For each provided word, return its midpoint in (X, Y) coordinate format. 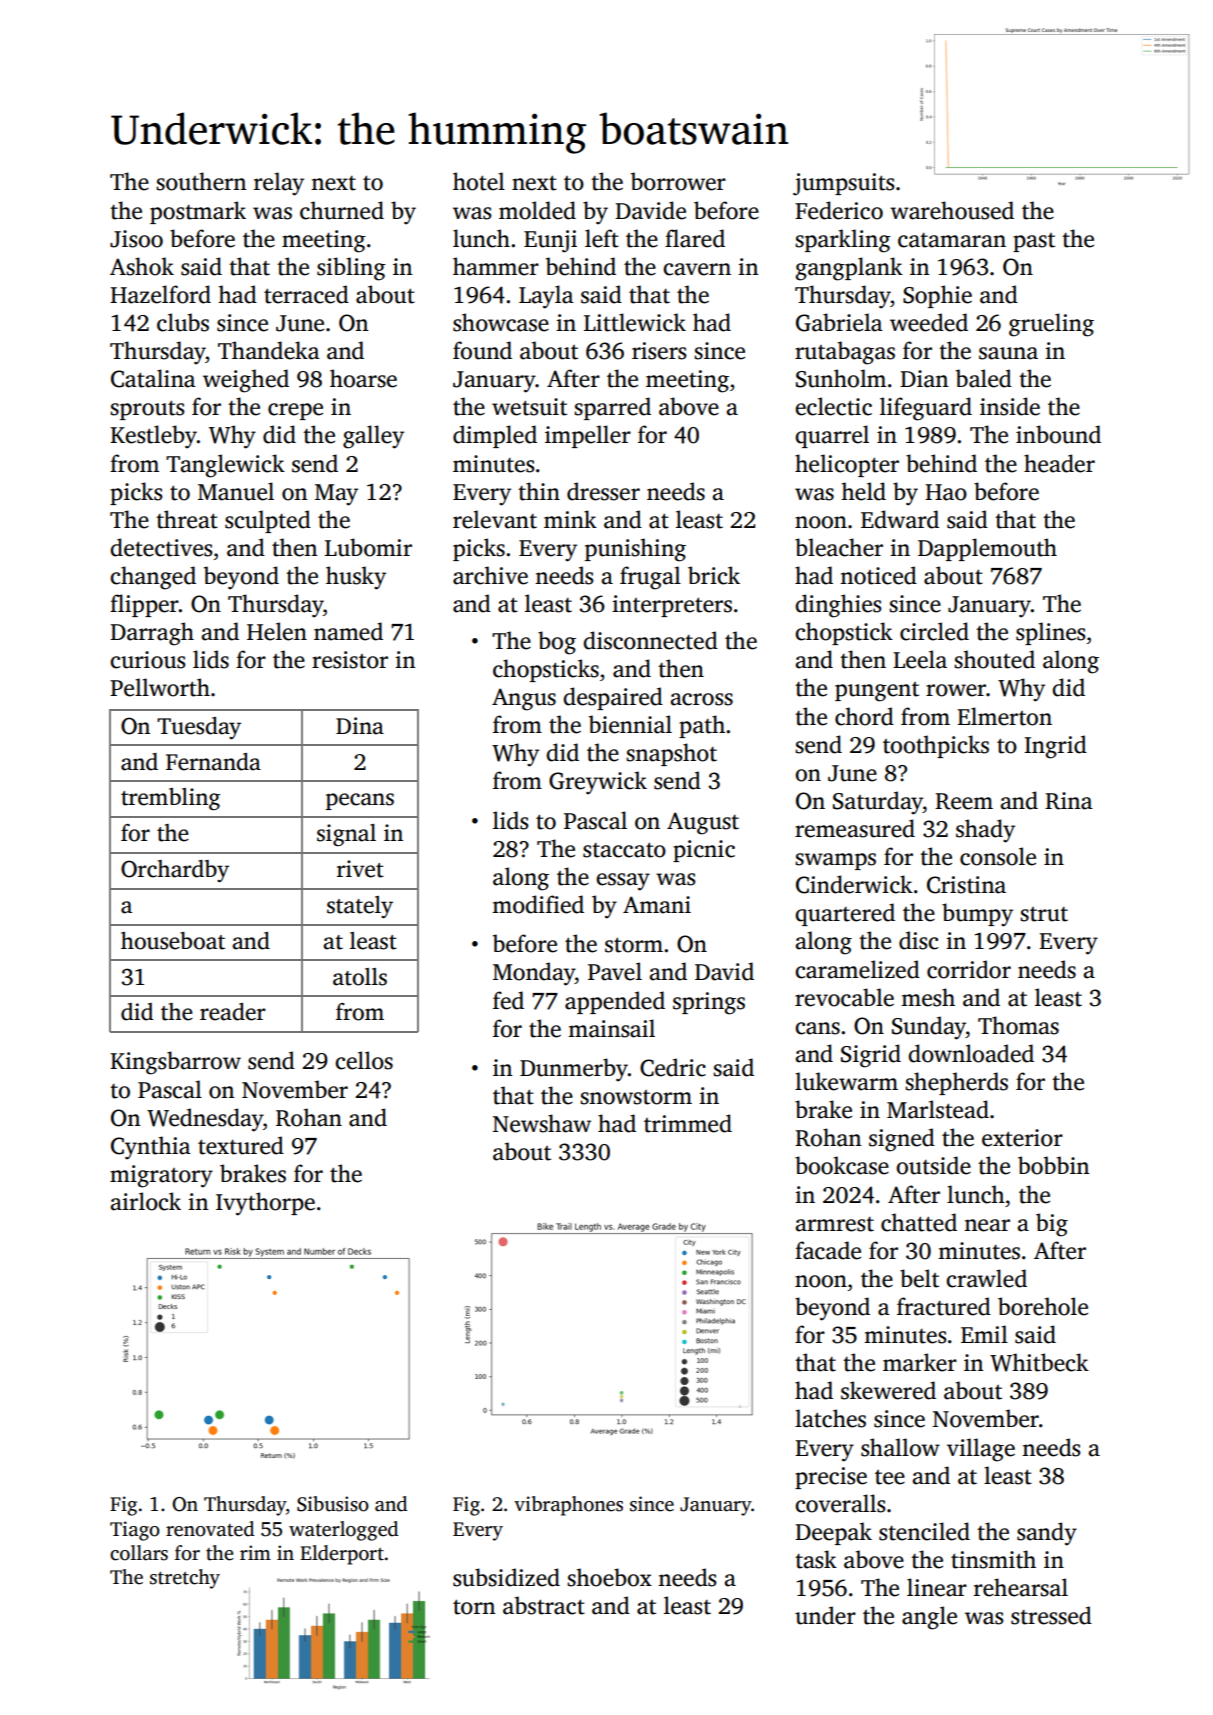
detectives (161, 547)
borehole (1043, 1306)
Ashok (142, 266)
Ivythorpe (265, 1204)
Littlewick (635, 322)
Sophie (937, 296)
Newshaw (542, 1123)
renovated (210, 1529)
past (1034, 242)
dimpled (495, 436)
